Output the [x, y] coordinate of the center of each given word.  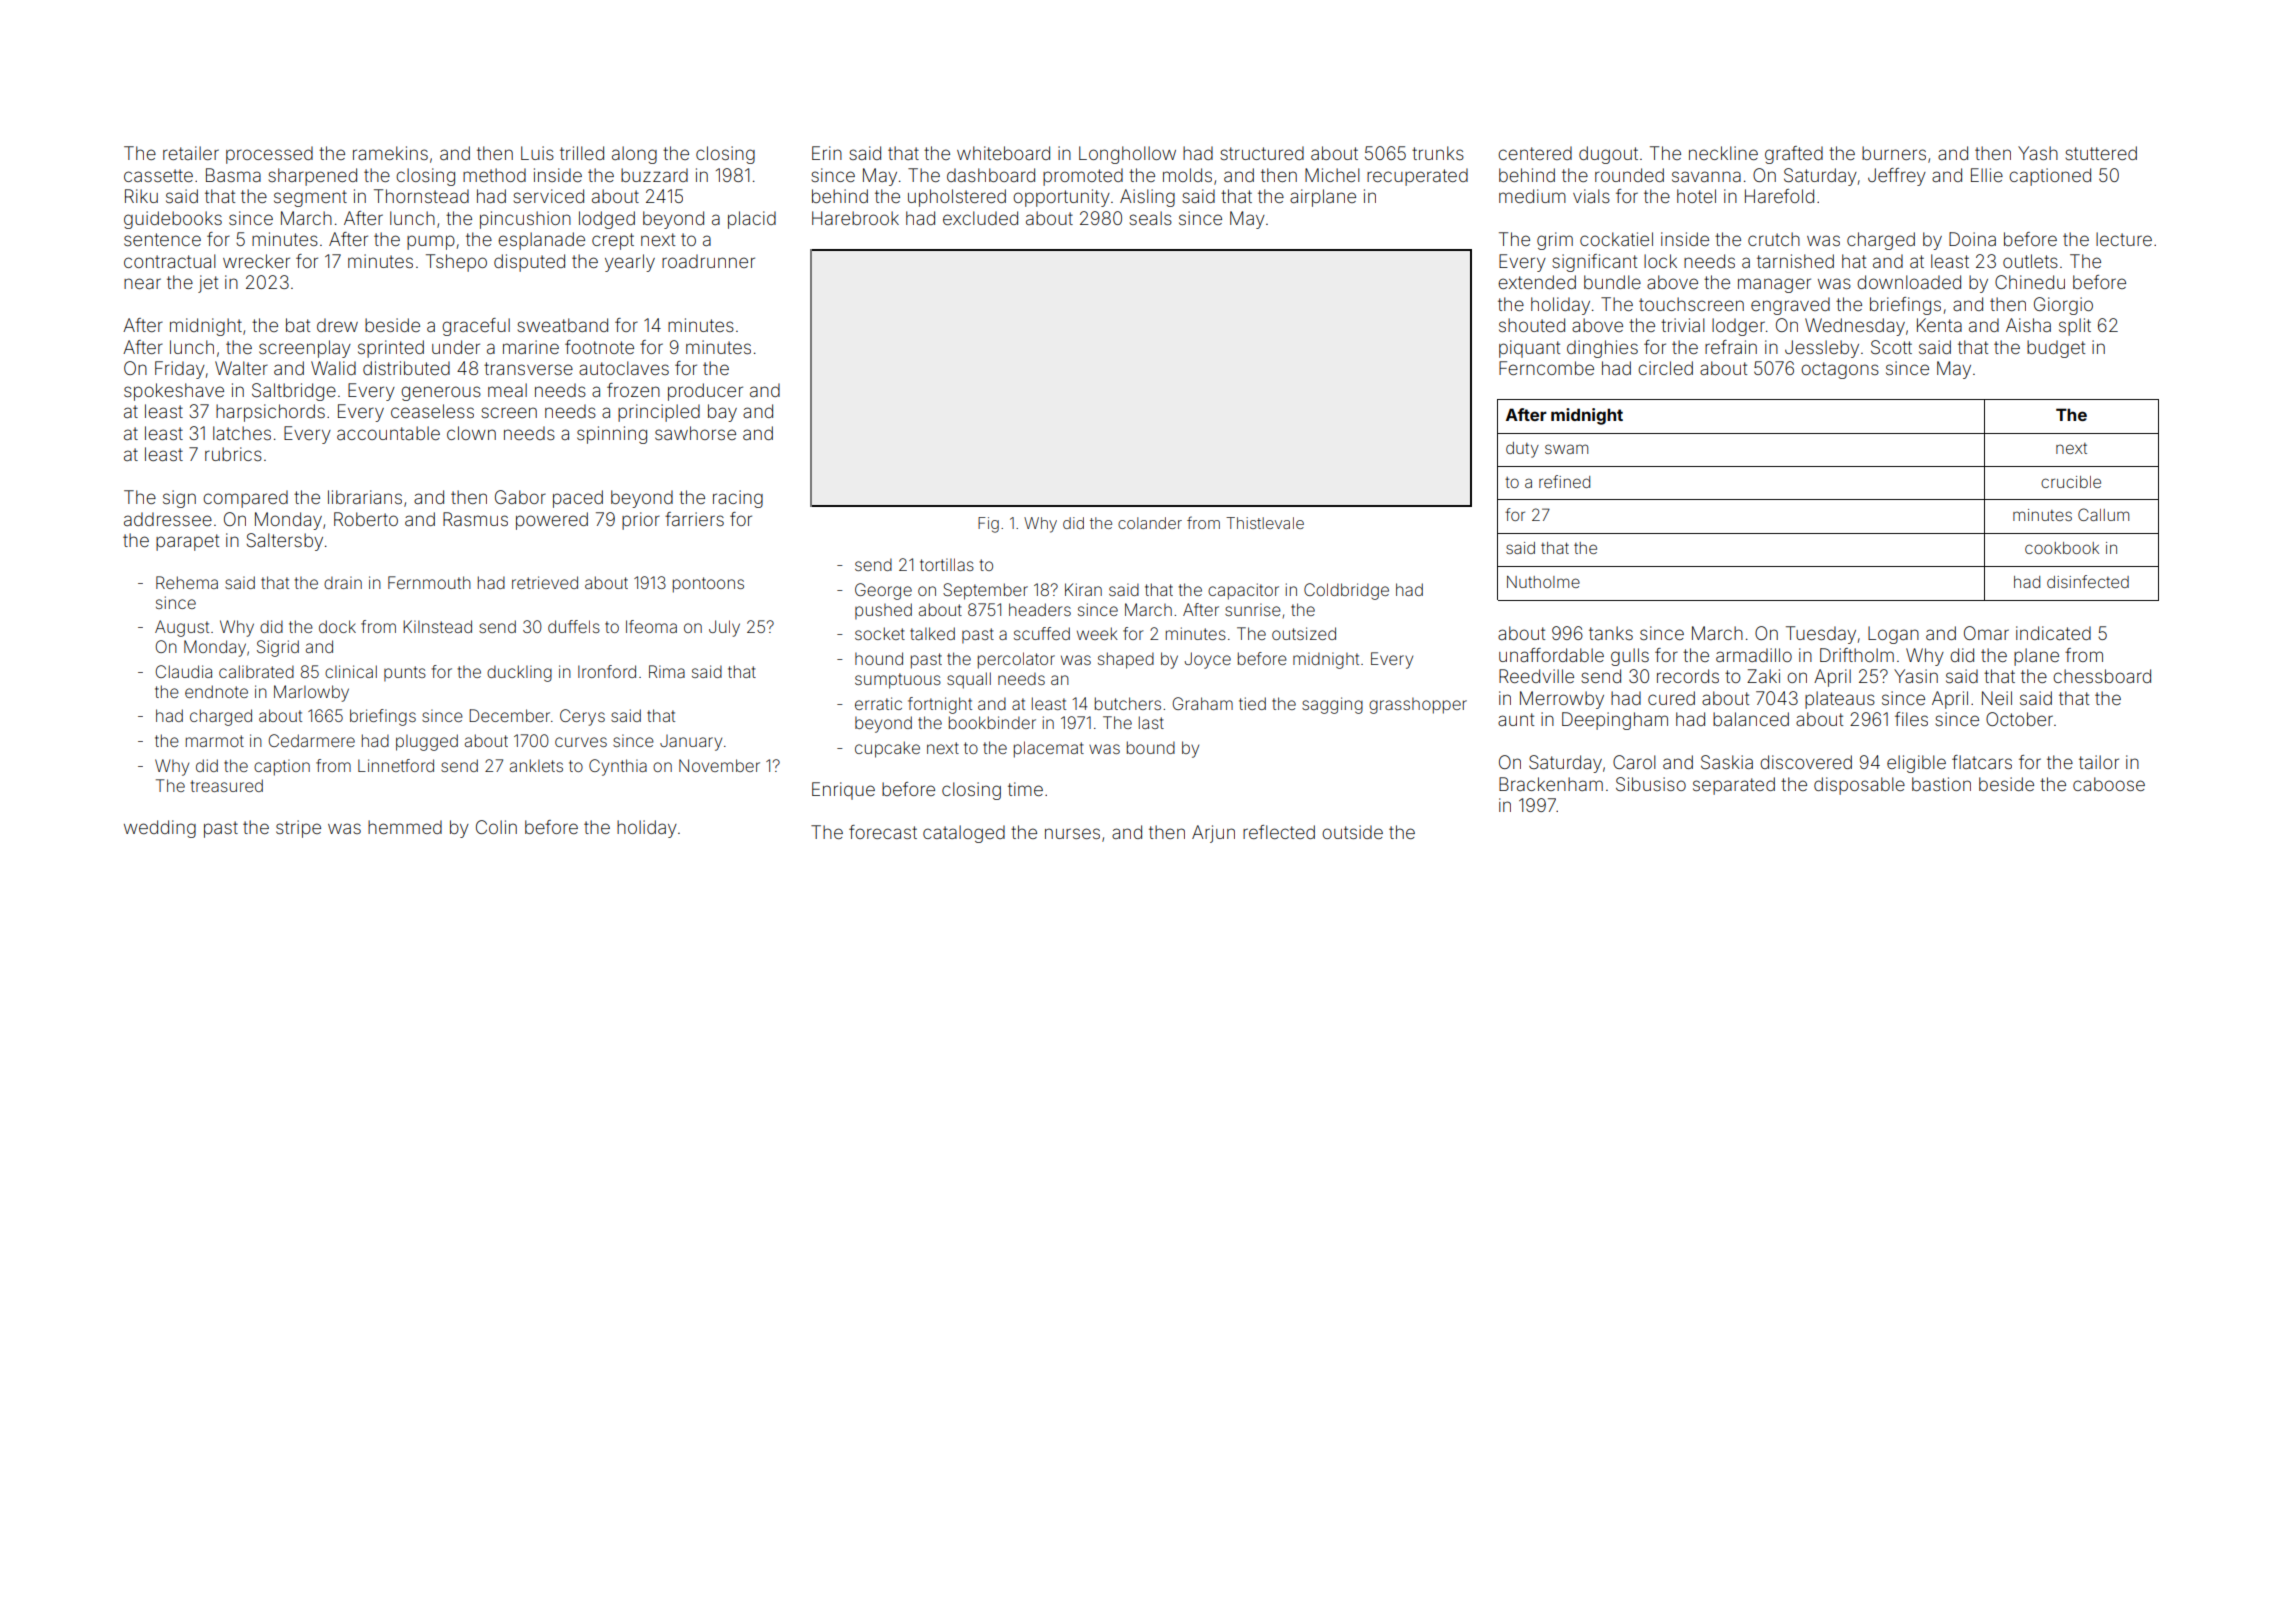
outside [1352, 832]
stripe [298, 829]
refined [1564, 481]
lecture [2124, 239]
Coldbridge [1346, 591]
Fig [988, 525]
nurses [1072, 833]
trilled [582, 153]
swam [1566, 449]
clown [471, 433]
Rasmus [475, 519]
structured [1262, 153]
